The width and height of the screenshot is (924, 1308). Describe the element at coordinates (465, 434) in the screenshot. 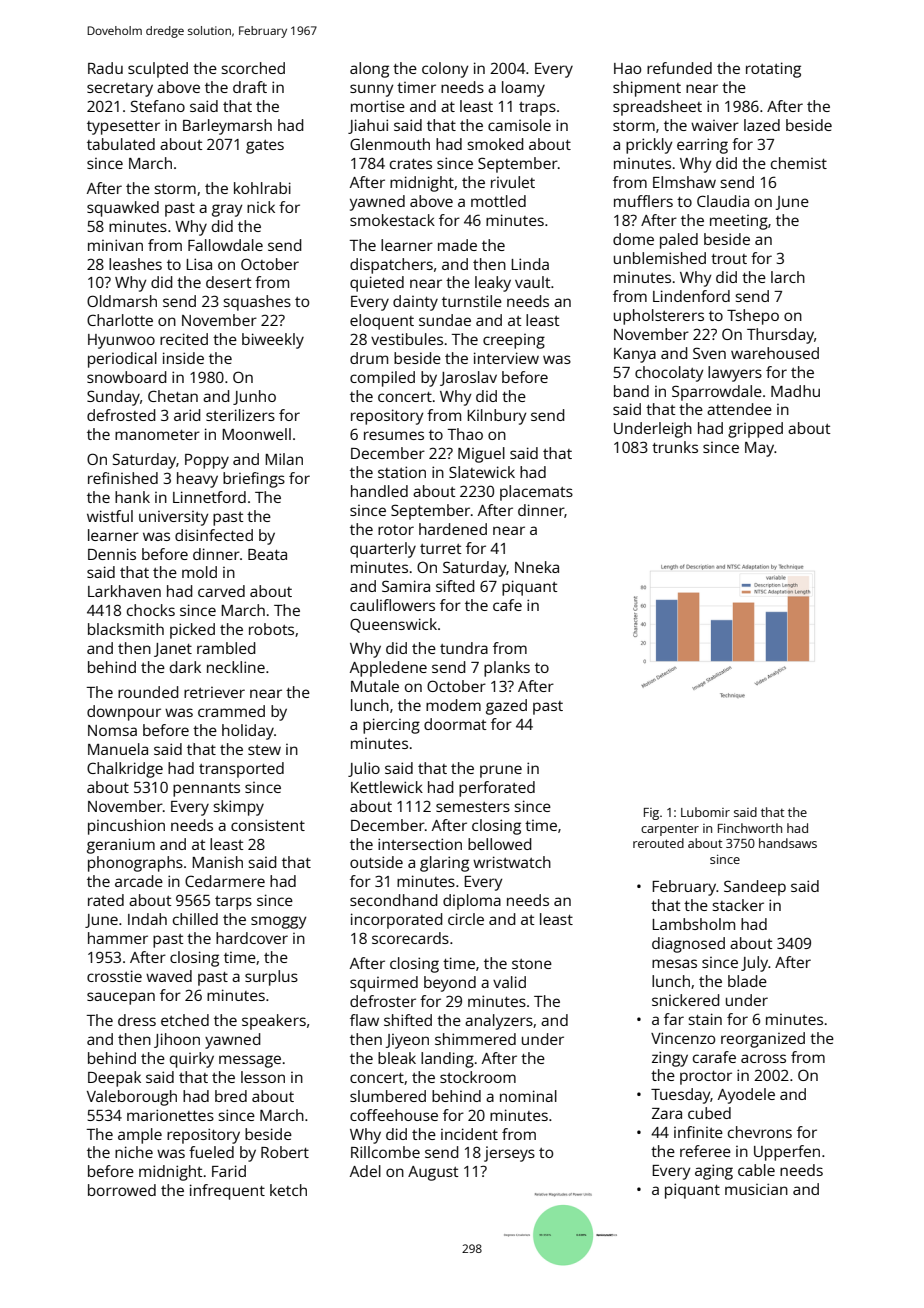

I see `Thao` at that location.
